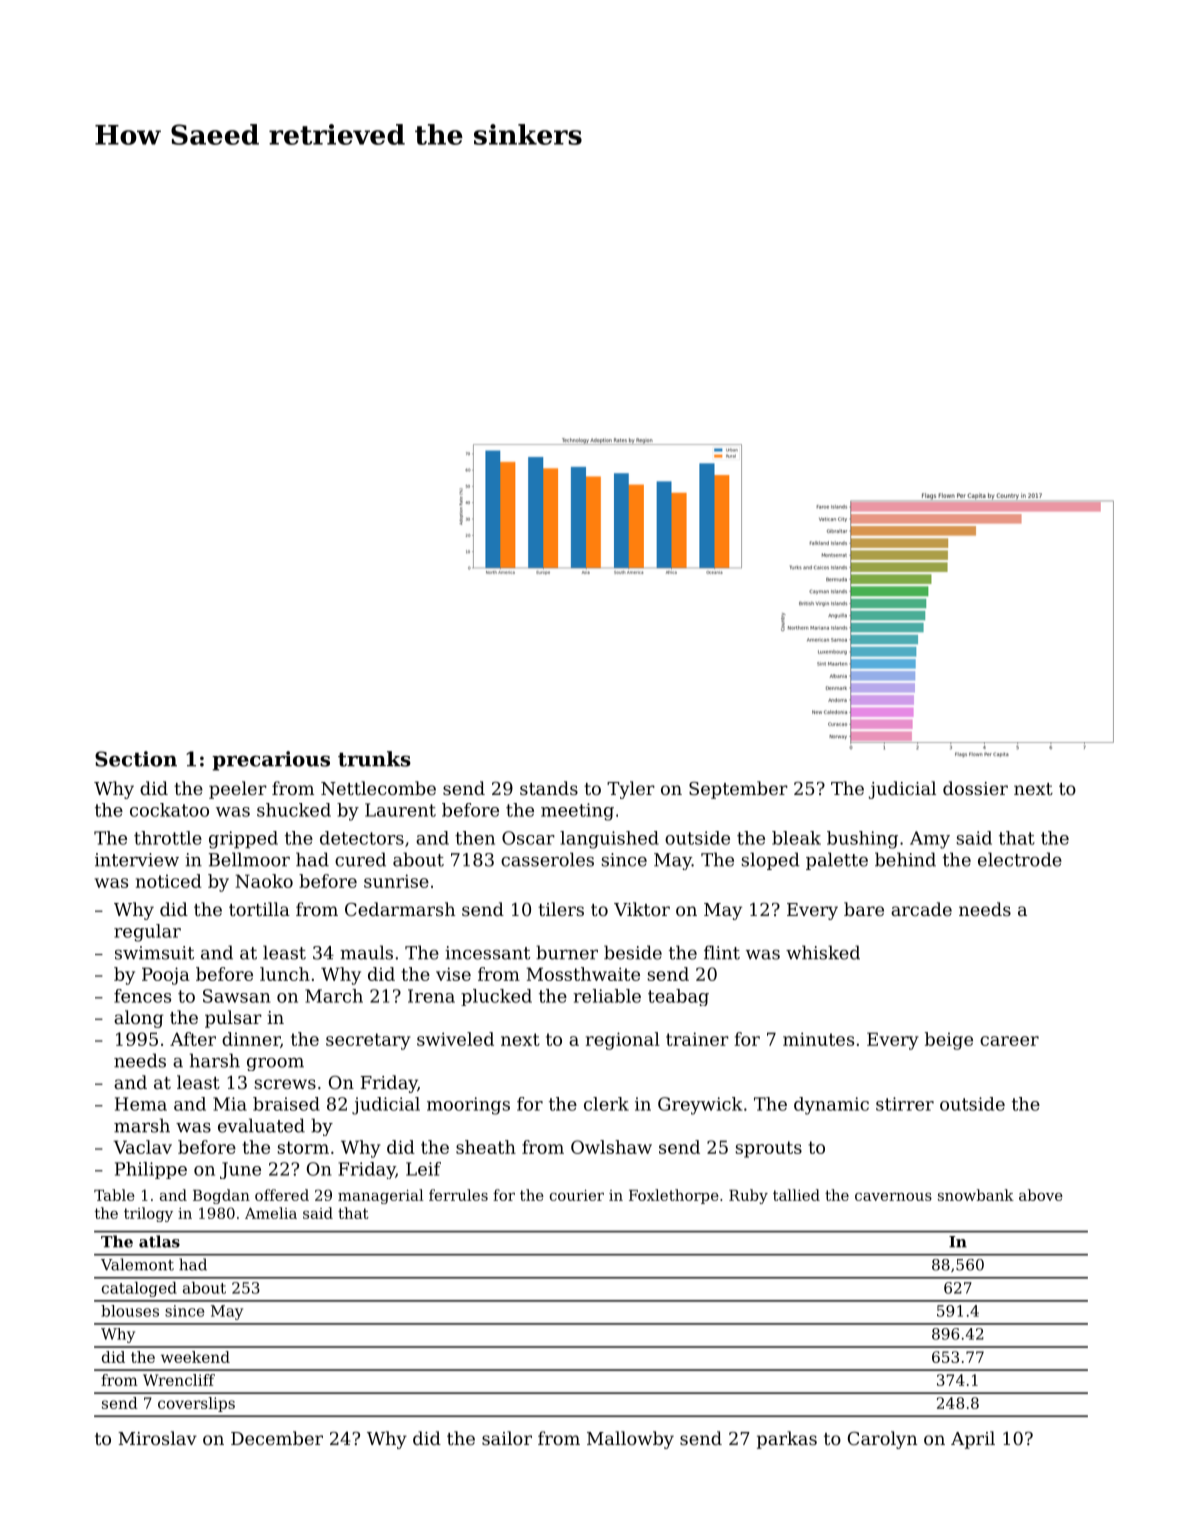 Image resolution: width=1182 pixels, height=1530 pixels. Describe the element at coordinates (168, 838) in the document. I see `throttle` at that location.
